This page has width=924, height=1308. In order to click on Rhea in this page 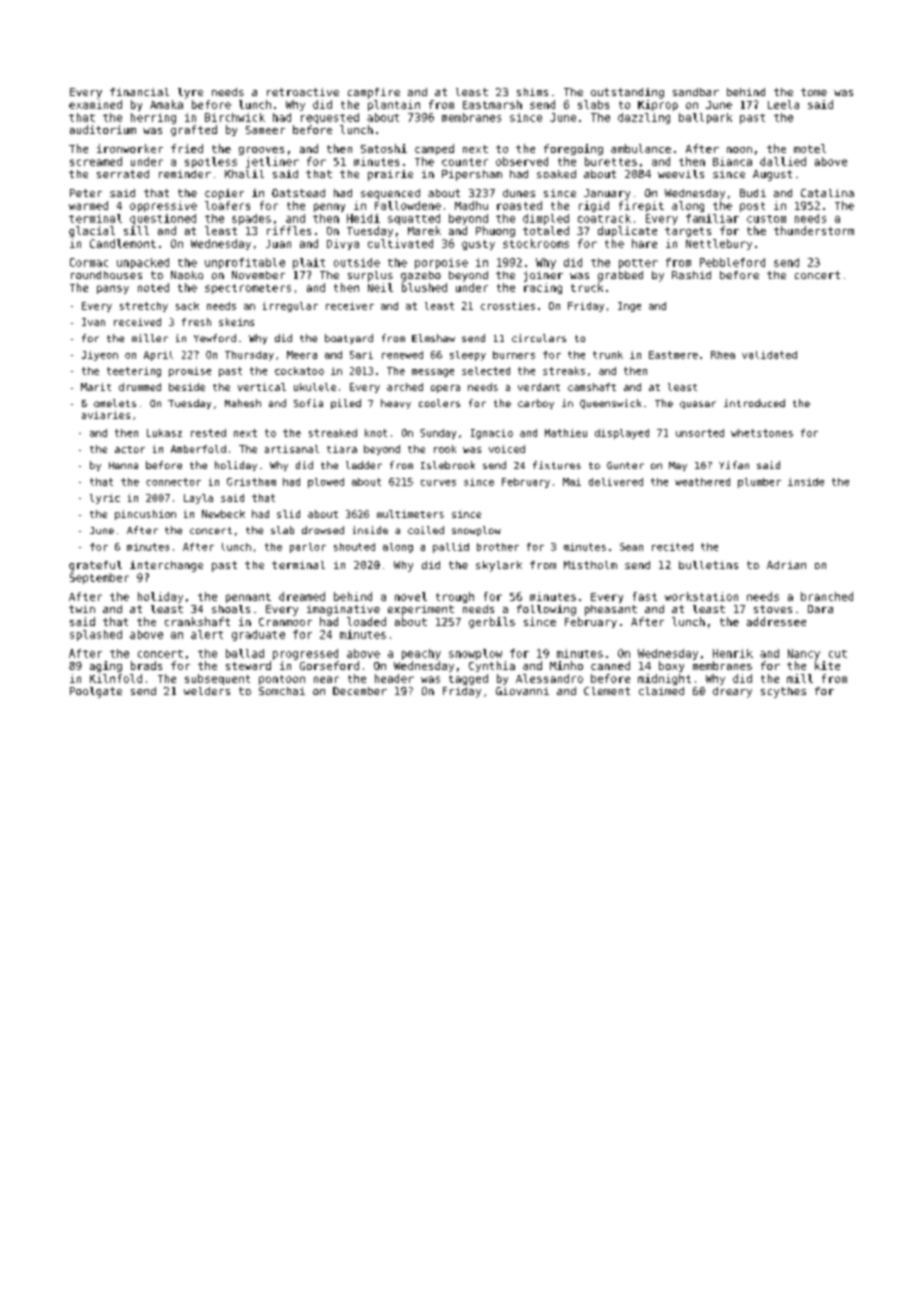, I will do `click(723, 355)`.
